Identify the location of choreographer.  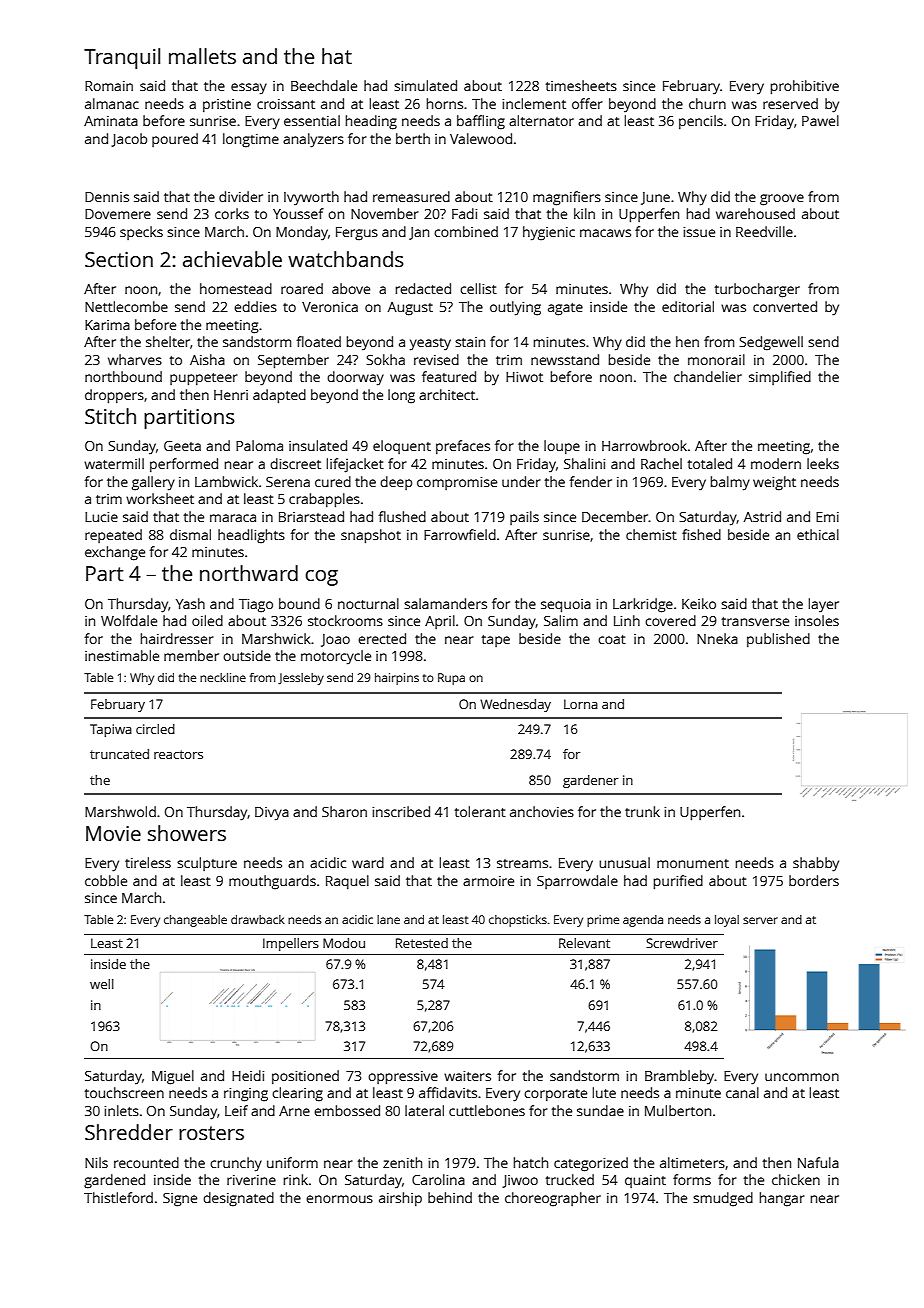
(553, 1199).
